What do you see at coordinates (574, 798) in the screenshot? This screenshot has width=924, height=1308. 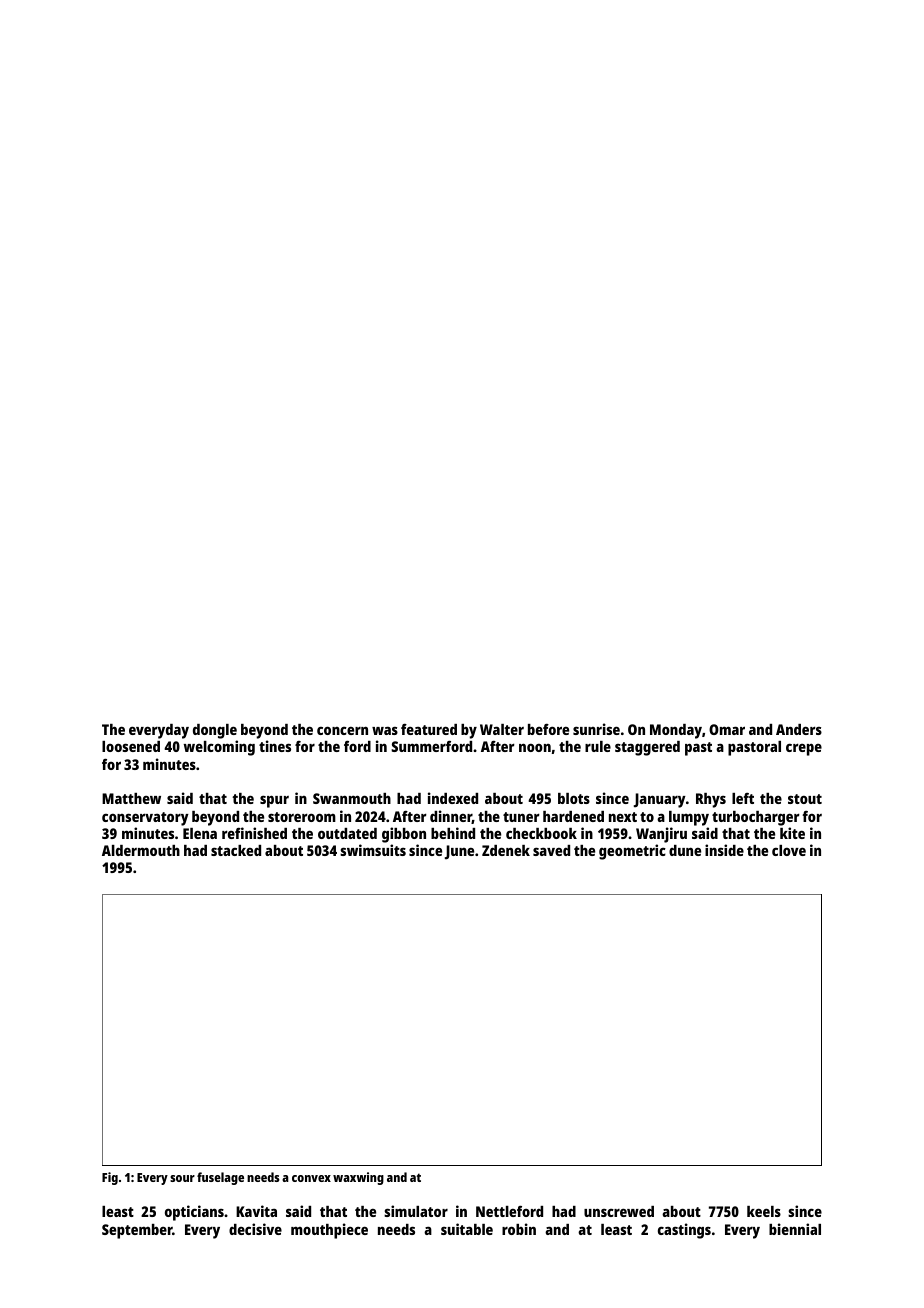 I see `blots` at bounding box center [574, 798].
